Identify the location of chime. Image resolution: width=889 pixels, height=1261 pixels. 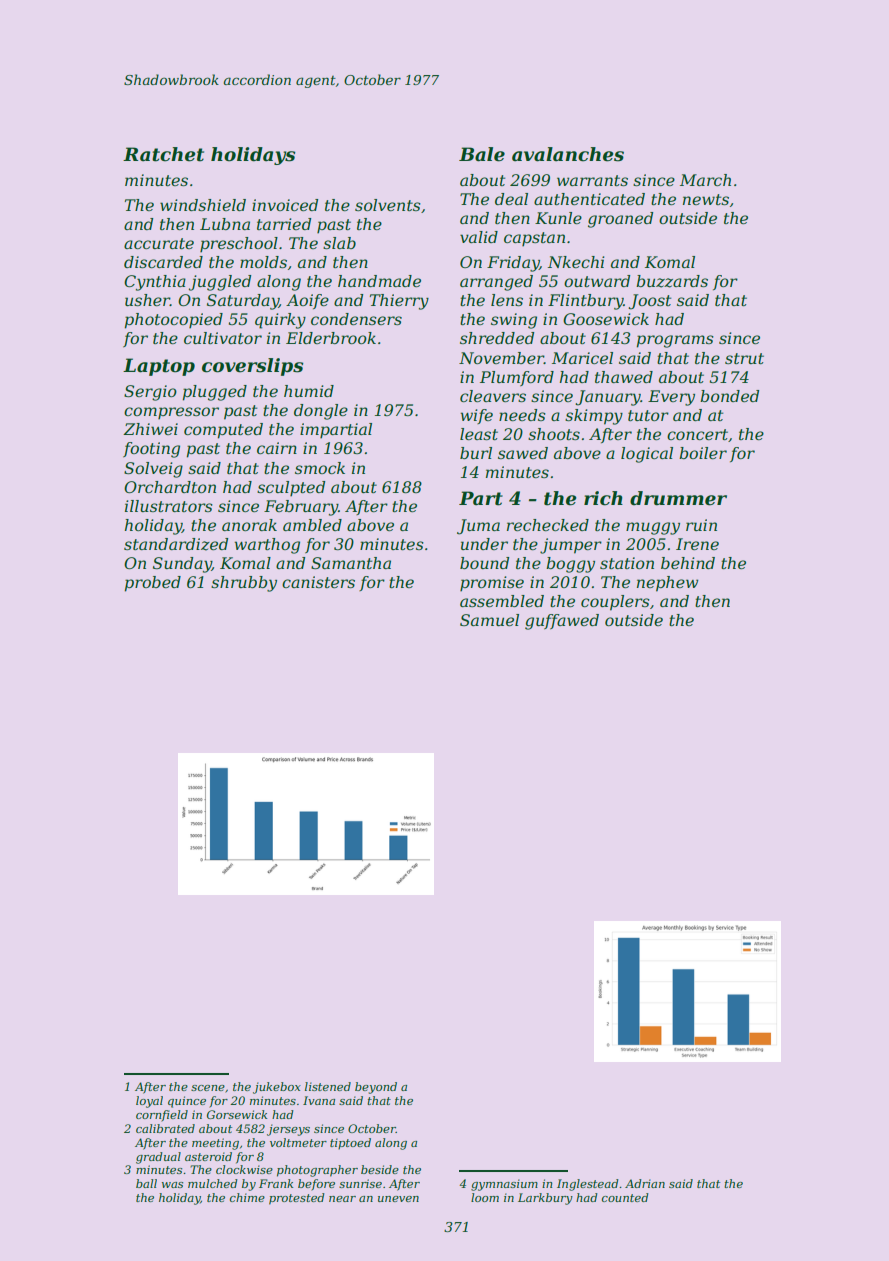
(247, 1197).
